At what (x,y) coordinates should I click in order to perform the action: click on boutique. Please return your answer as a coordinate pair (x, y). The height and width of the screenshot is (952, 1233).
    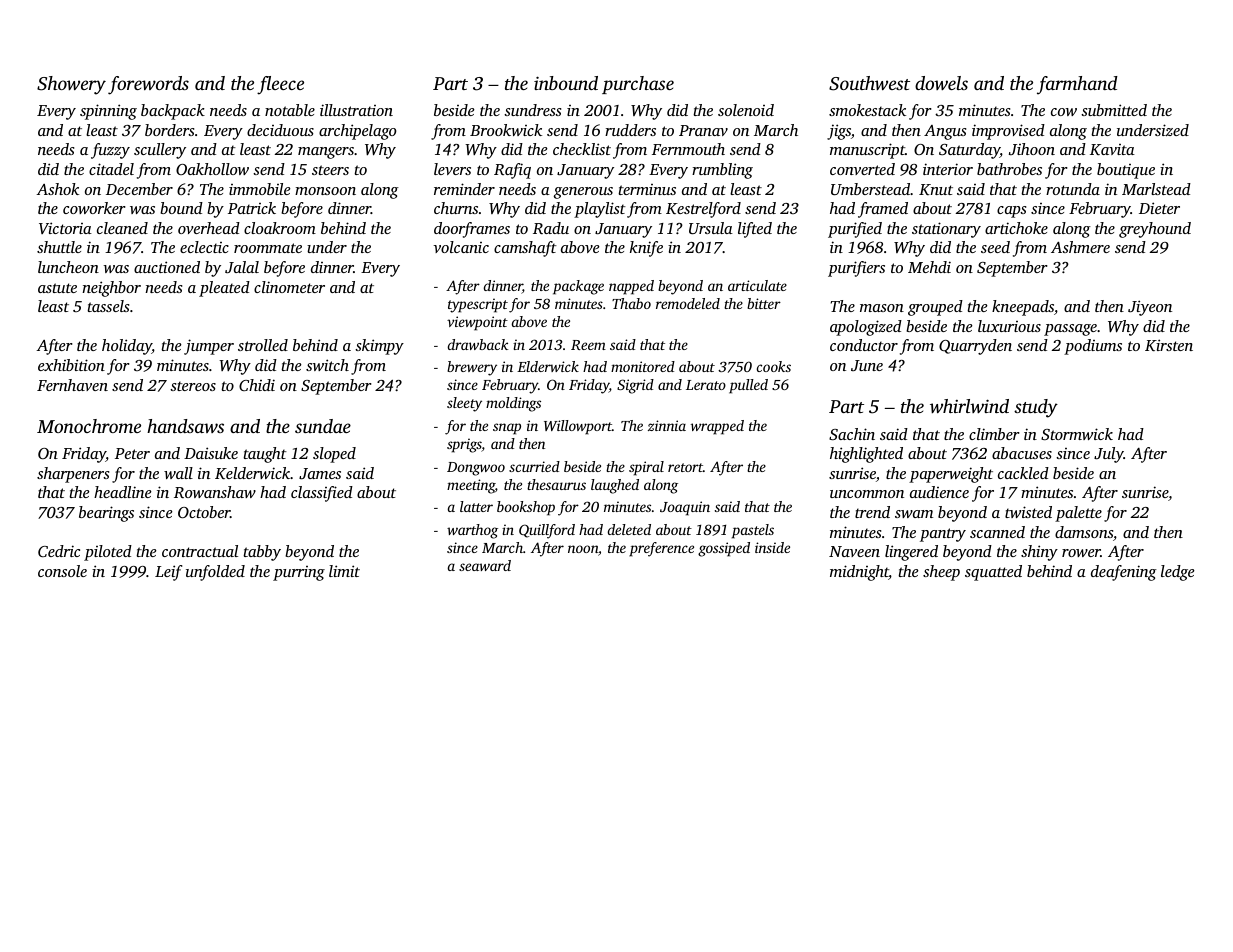
    Looking at the image, I should click on (1126, 171).
